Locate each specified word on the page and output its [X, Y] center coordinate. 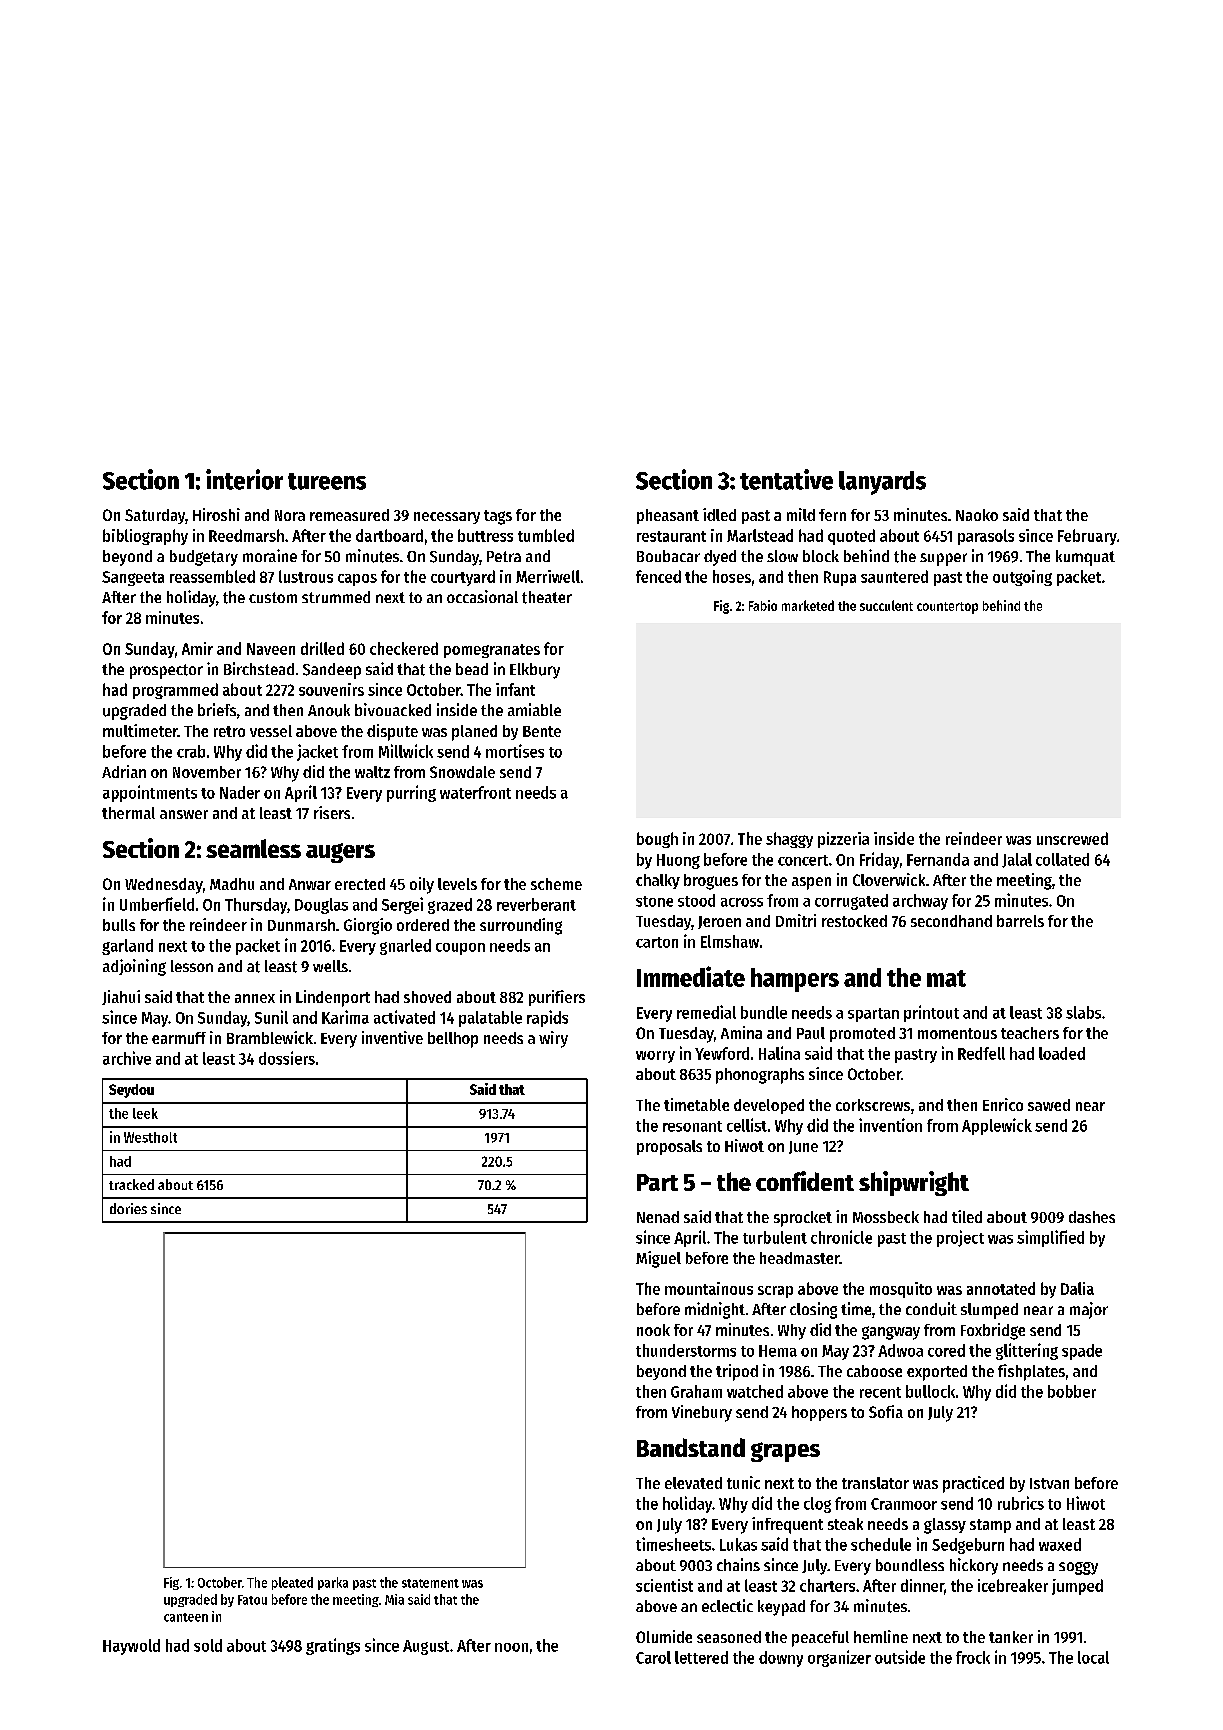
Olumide [664, 1636]
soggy [1078, 1568]
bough [657, 840]
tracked [131, 1184]
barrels [1020, 921]
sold [208, 1645]
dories [128, 1208]
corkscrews [873, 1105]
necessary [447, 518]
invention [890, 1125]
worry [655, 1057]
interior [244, 479]
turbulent [775, 1237]
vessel [271, 731]
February [1087, 537]
